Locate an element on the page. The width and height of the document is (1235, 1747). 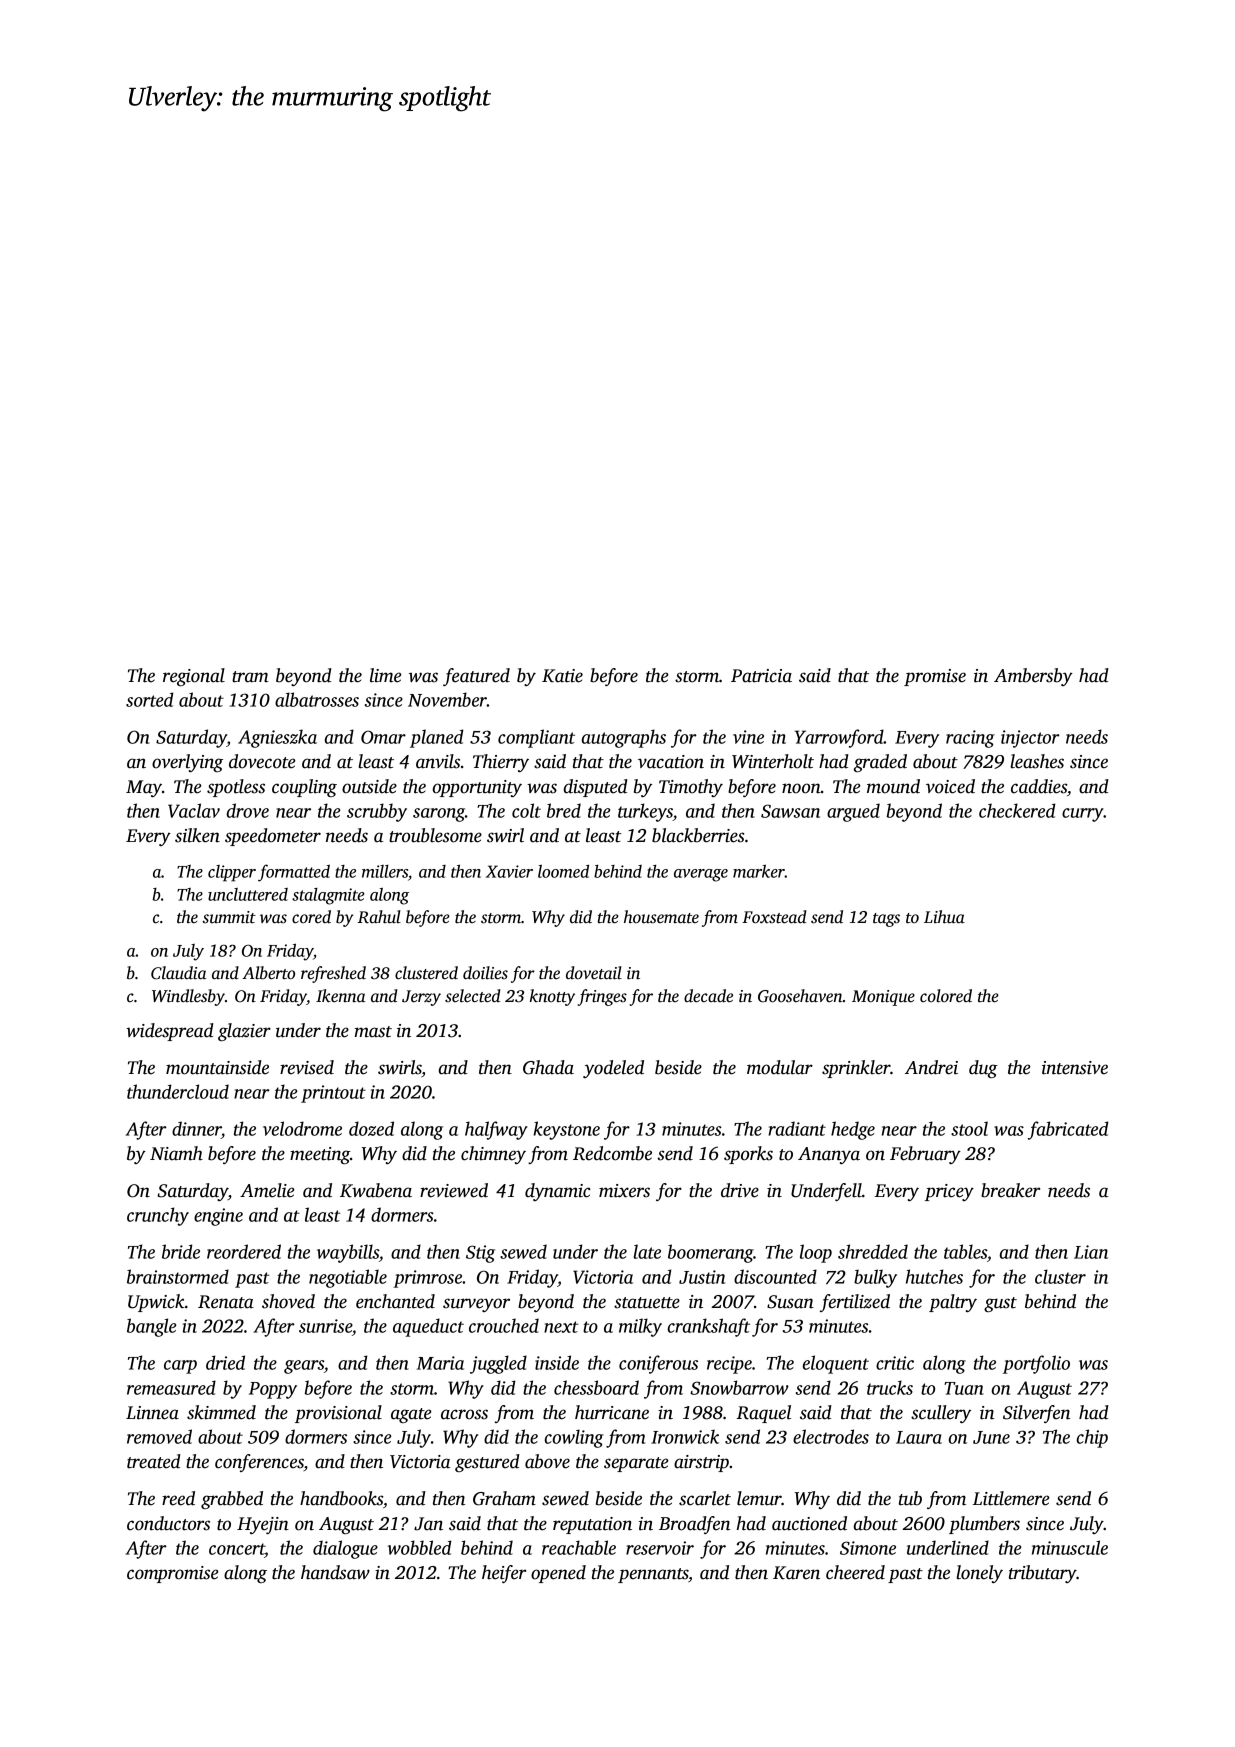
mound is located at coordinates (893, 786).
